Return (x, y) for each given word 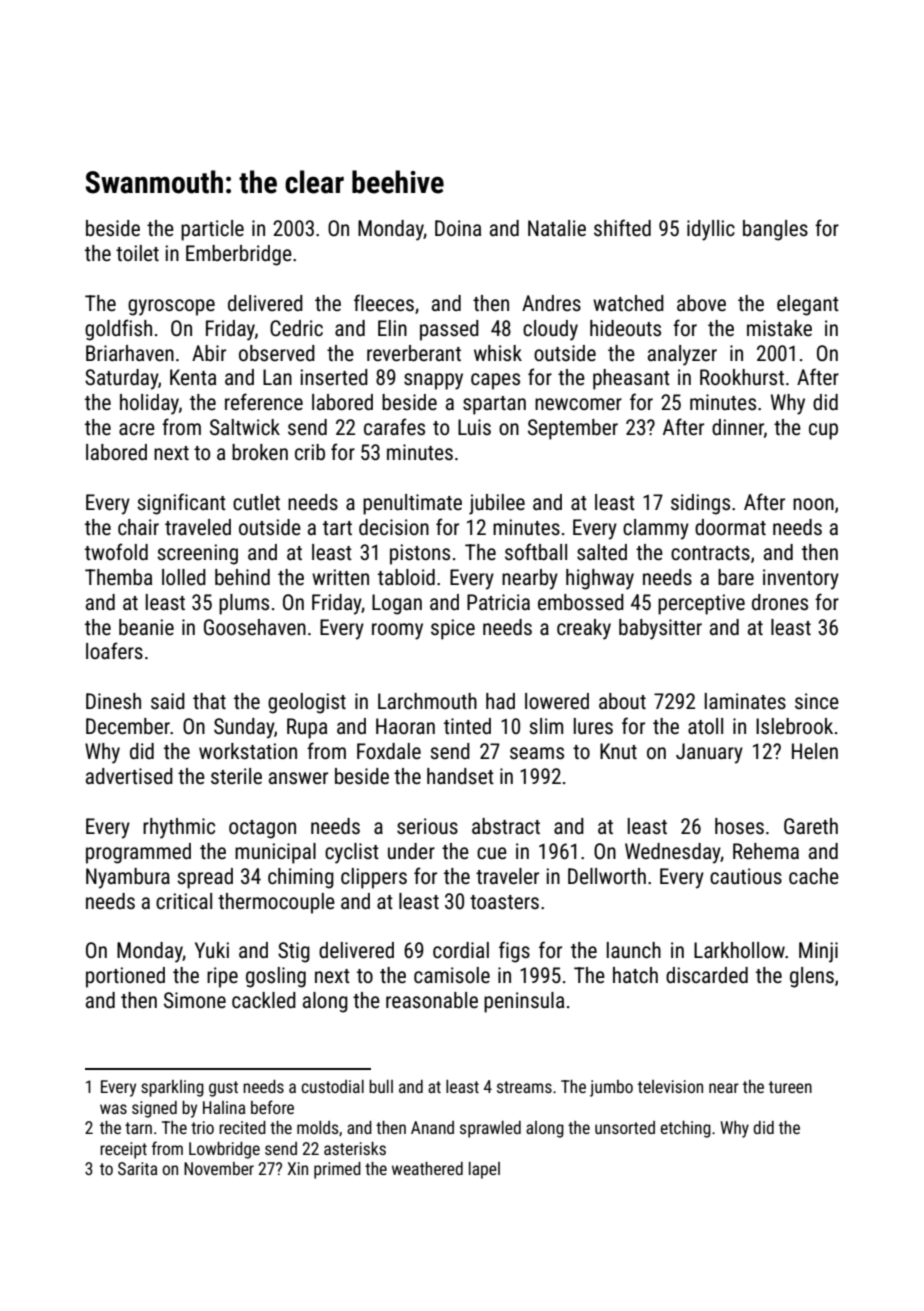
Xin (297, 1168)
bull (381, 1086)
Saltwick (245, 427)
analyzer (682, 355)
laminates (745, 701)
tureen (790, 1087)
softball (536, 551)
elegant (808, 305)
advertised (129, 776)
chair (138, 527)
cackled (264, 1000)
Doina (458, 228)
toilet (137, 253)
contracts (710, 553)
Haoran (405, 726)
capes (495, 381)
